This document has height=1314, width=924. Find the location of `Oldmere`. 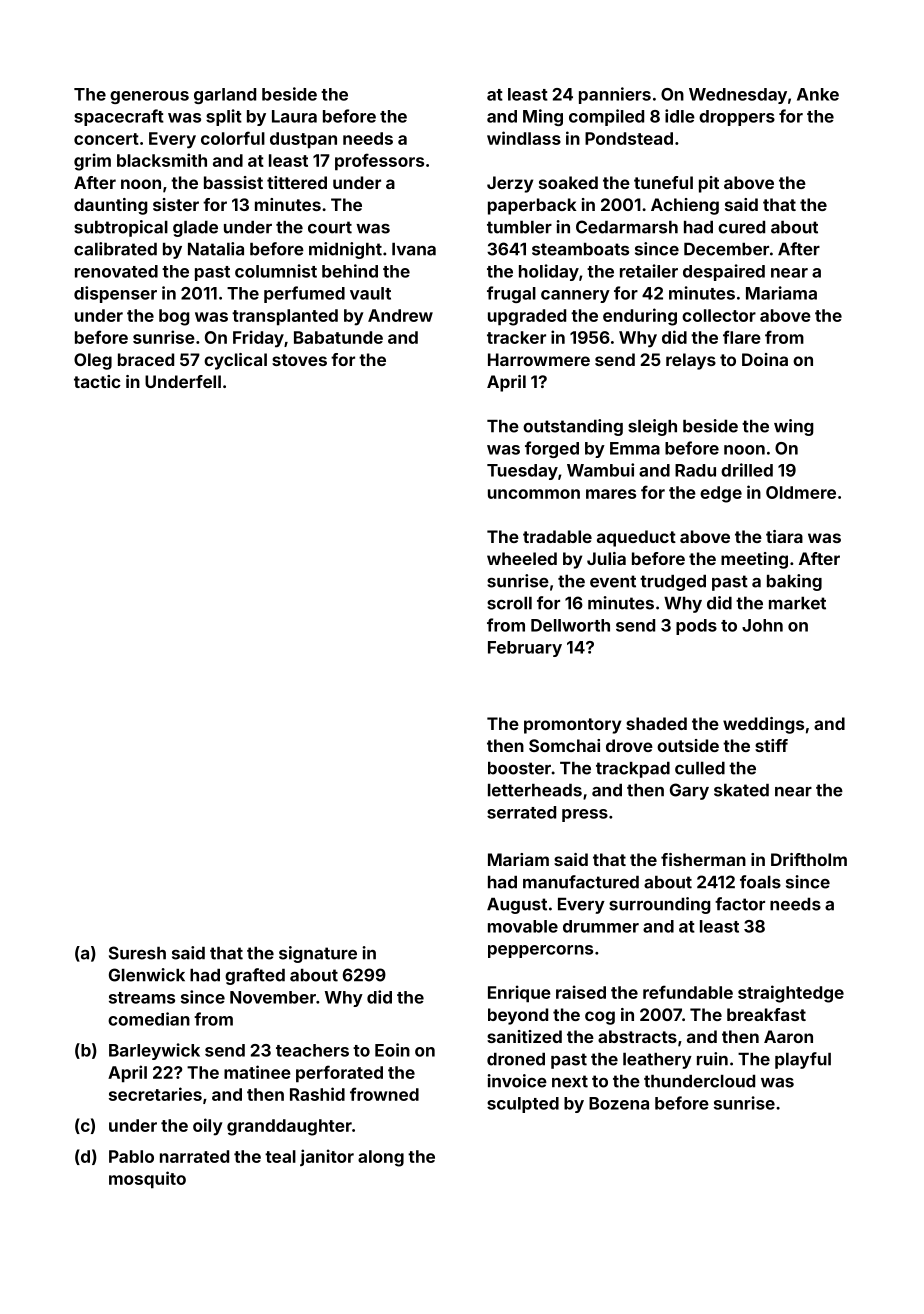

Oldmere is located at coordinates (801, 492).
